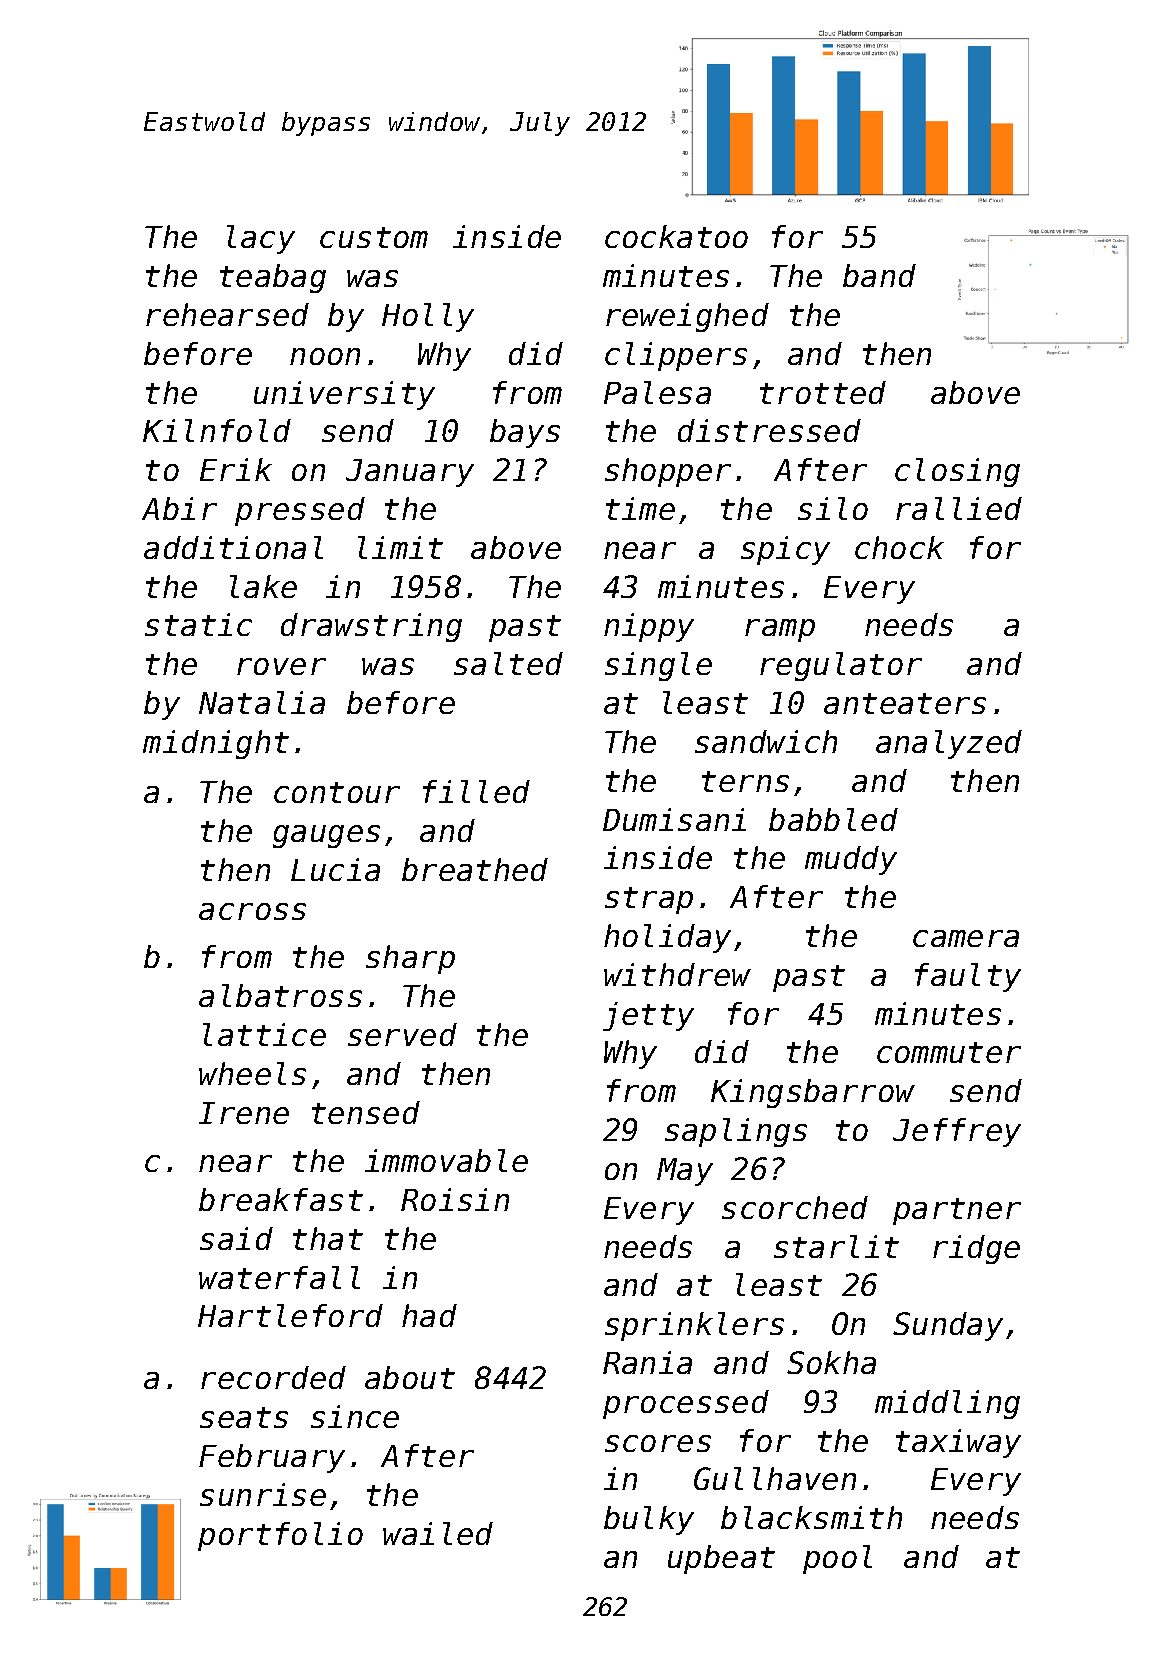 This screenshot has height=1654, width=1165. What do you see at coordinates (216, 744) in the screenshot?
I see `midnight` at bounding box center [216, 744].
